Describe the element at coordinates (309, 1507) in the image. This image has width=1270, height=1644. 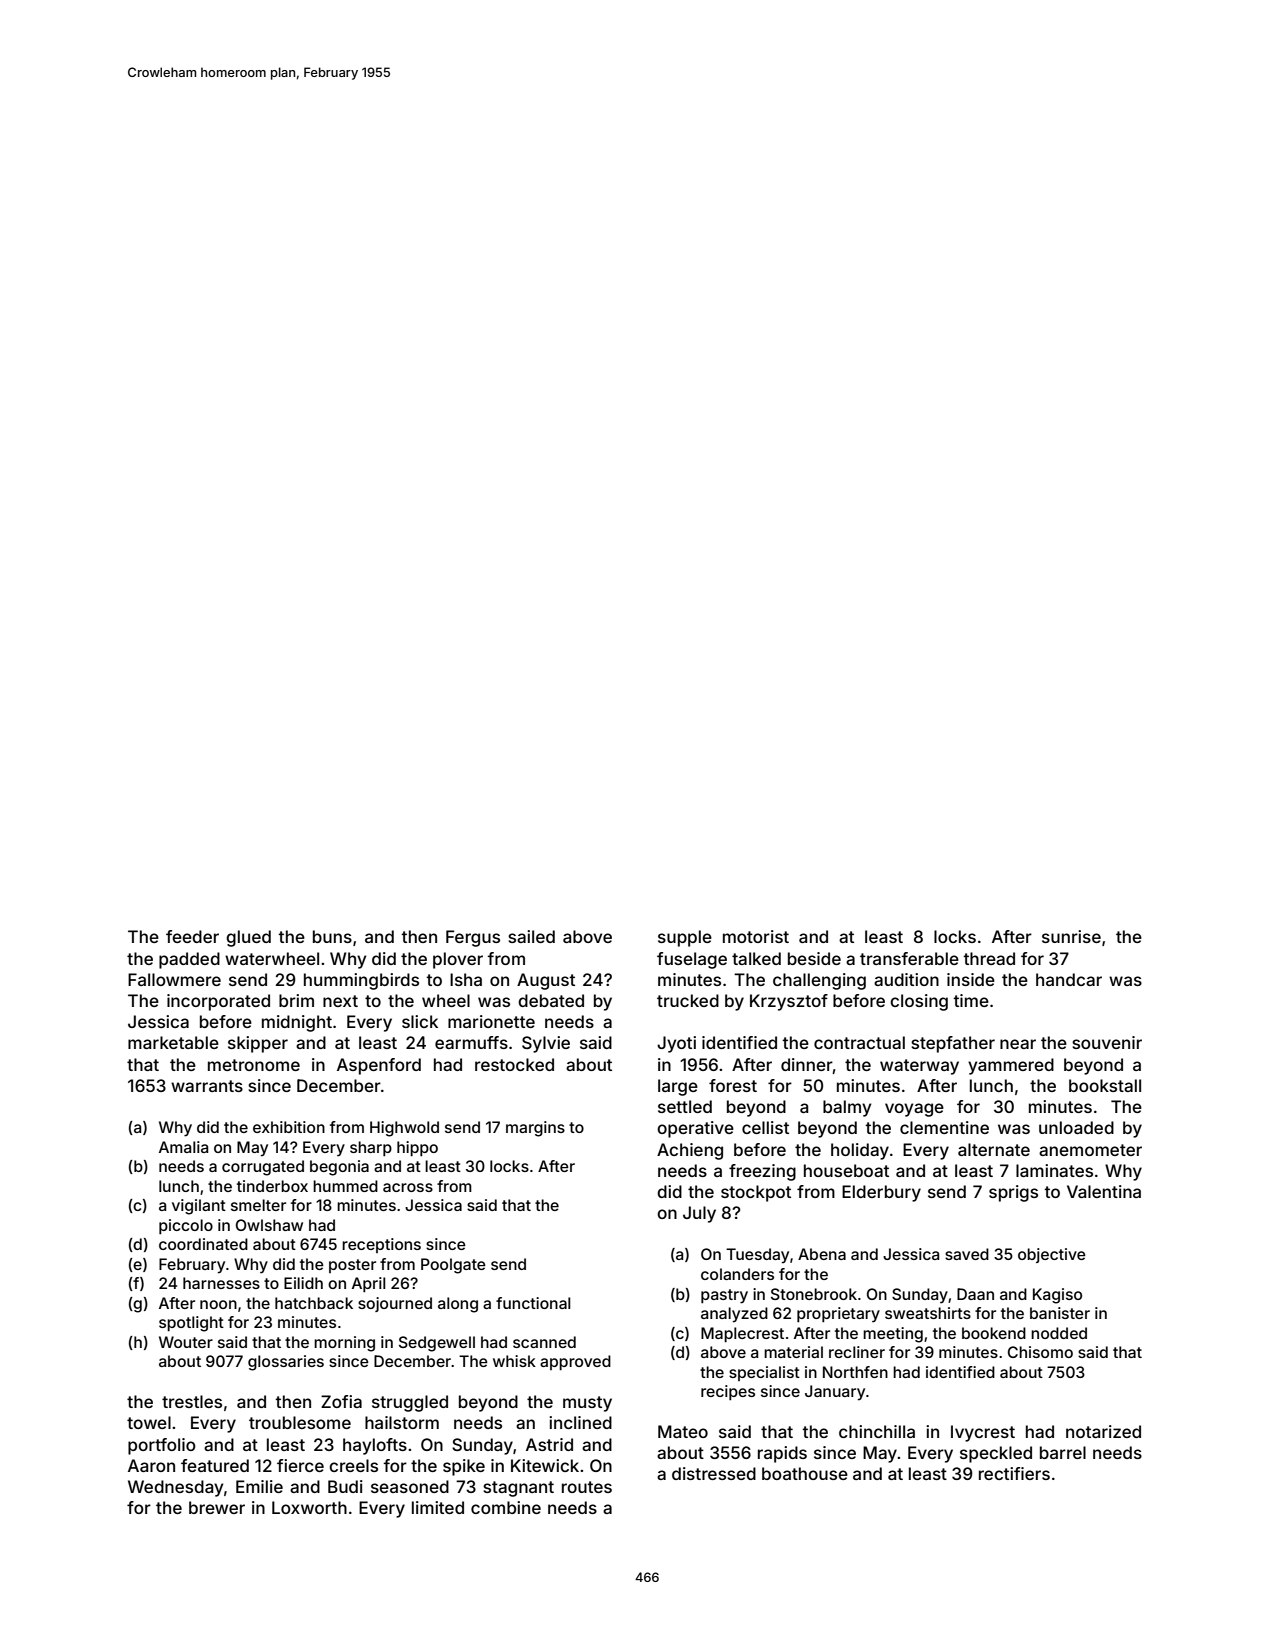
I see `Loxworth` at that location.
